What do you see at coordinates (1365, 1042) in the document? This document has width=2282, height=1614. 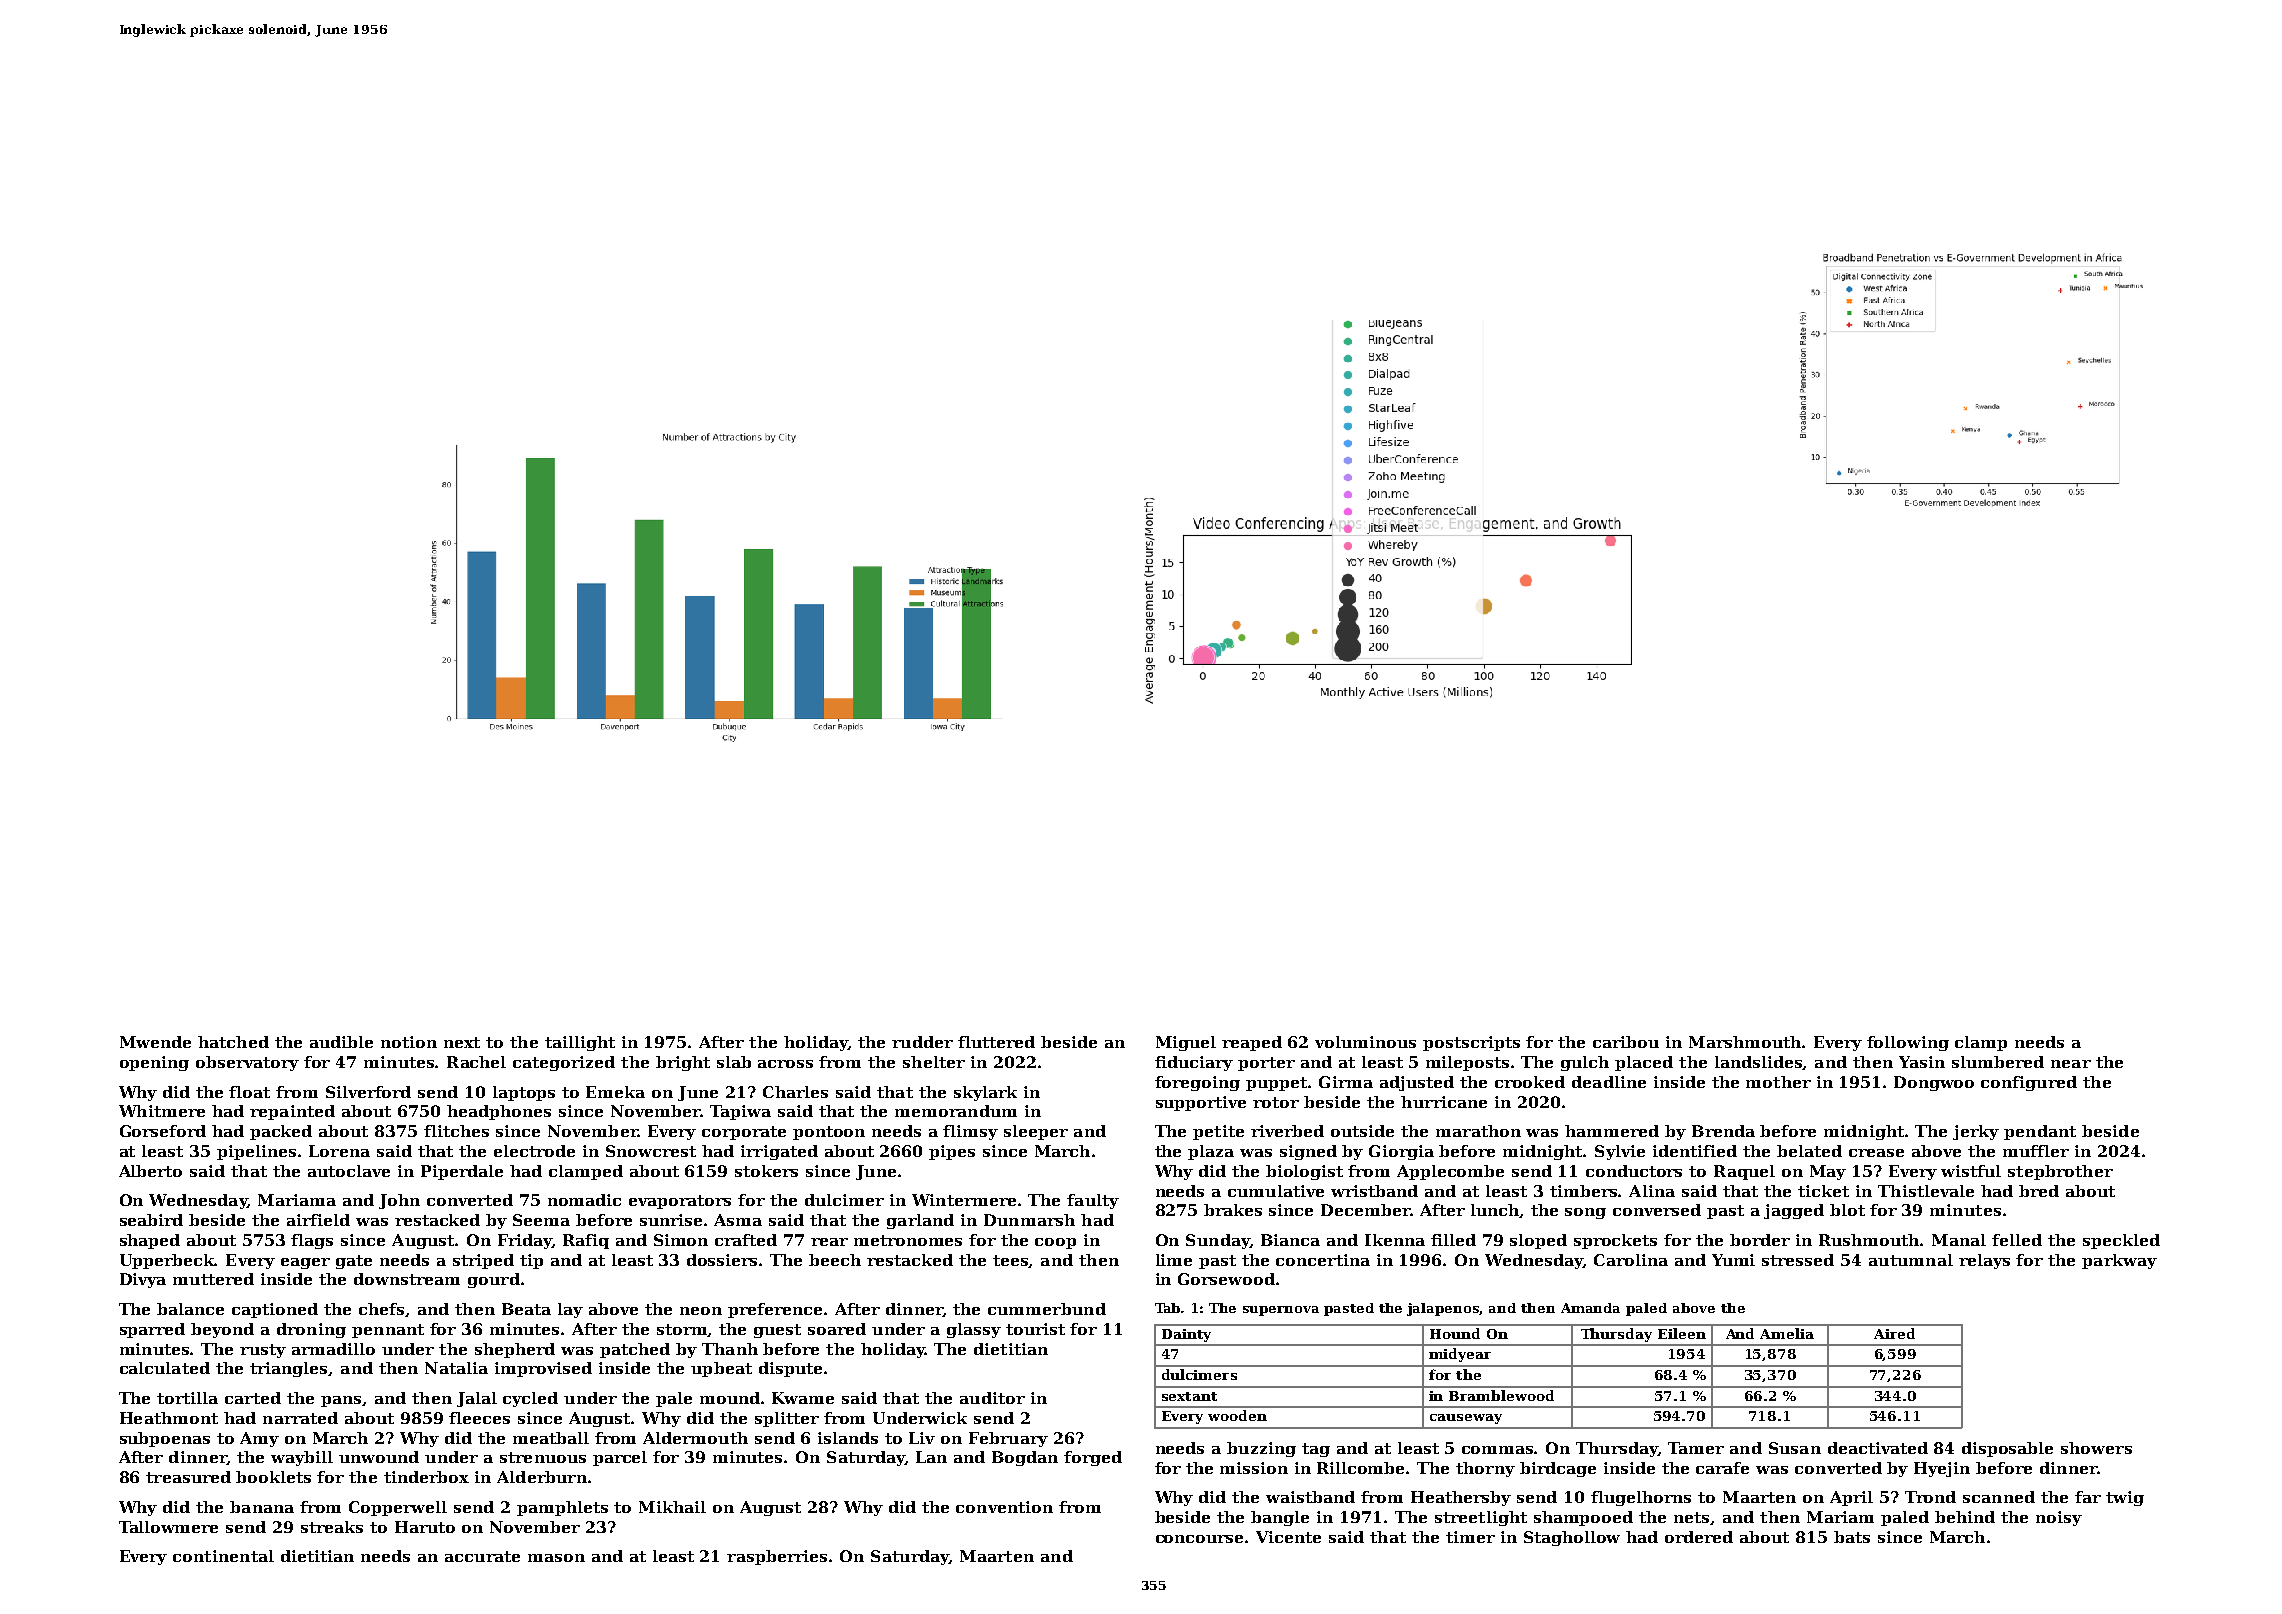 I see `voluminous` at bounding box center [1365, 1042].
